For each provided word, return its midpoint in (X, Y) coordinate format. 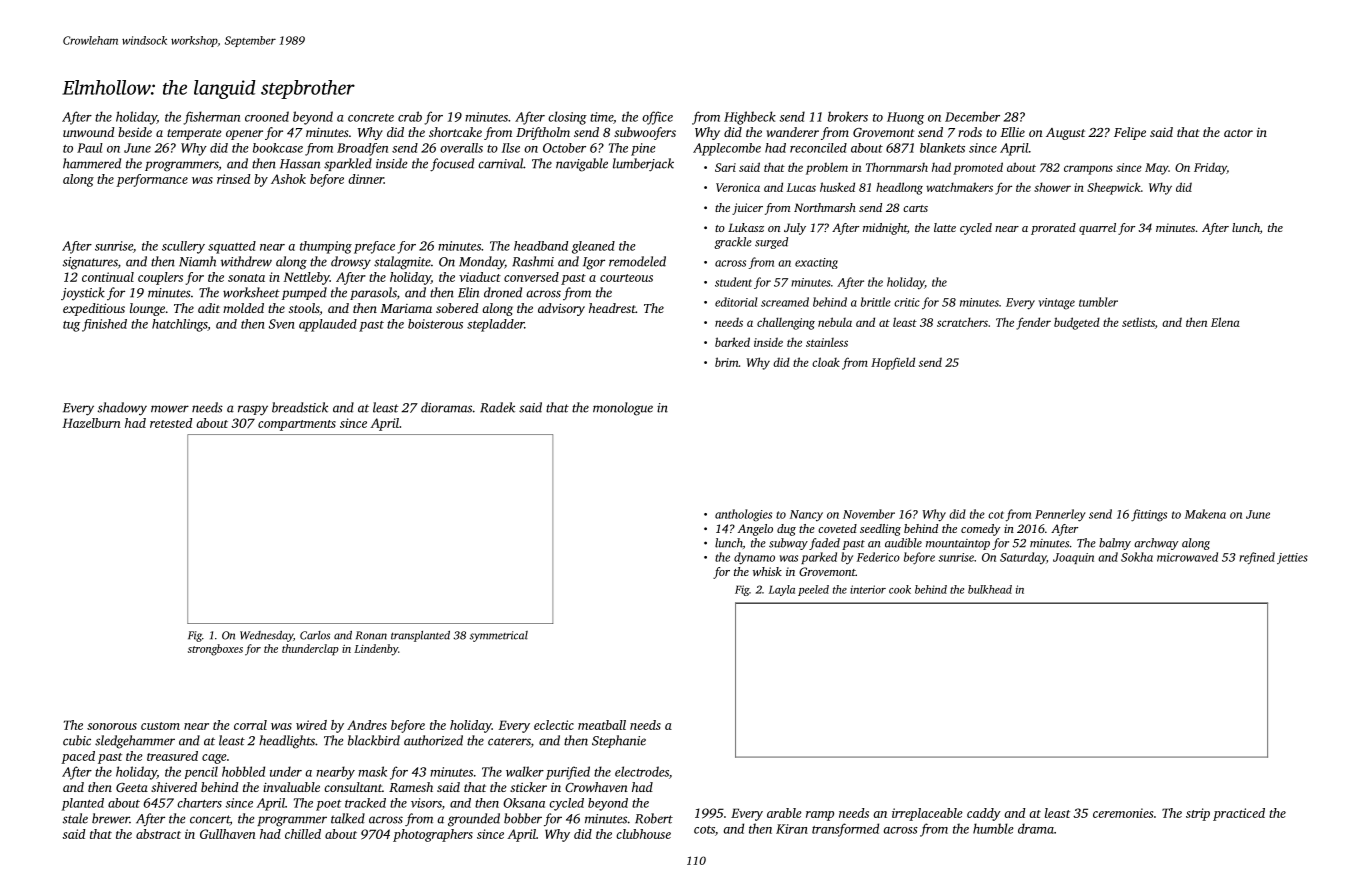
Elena (1225, 322)
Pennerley (1060, 515)
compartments (297, 425)
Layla (782, 590)
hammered (92, 163)
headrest (612, 308)
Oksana (524, 803)
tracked (365, 803)
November (869, 514)
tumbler (1098, 302)
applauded (328, 325)
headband (541, 246)
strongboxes (215, 650)
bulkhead (990, 589)
